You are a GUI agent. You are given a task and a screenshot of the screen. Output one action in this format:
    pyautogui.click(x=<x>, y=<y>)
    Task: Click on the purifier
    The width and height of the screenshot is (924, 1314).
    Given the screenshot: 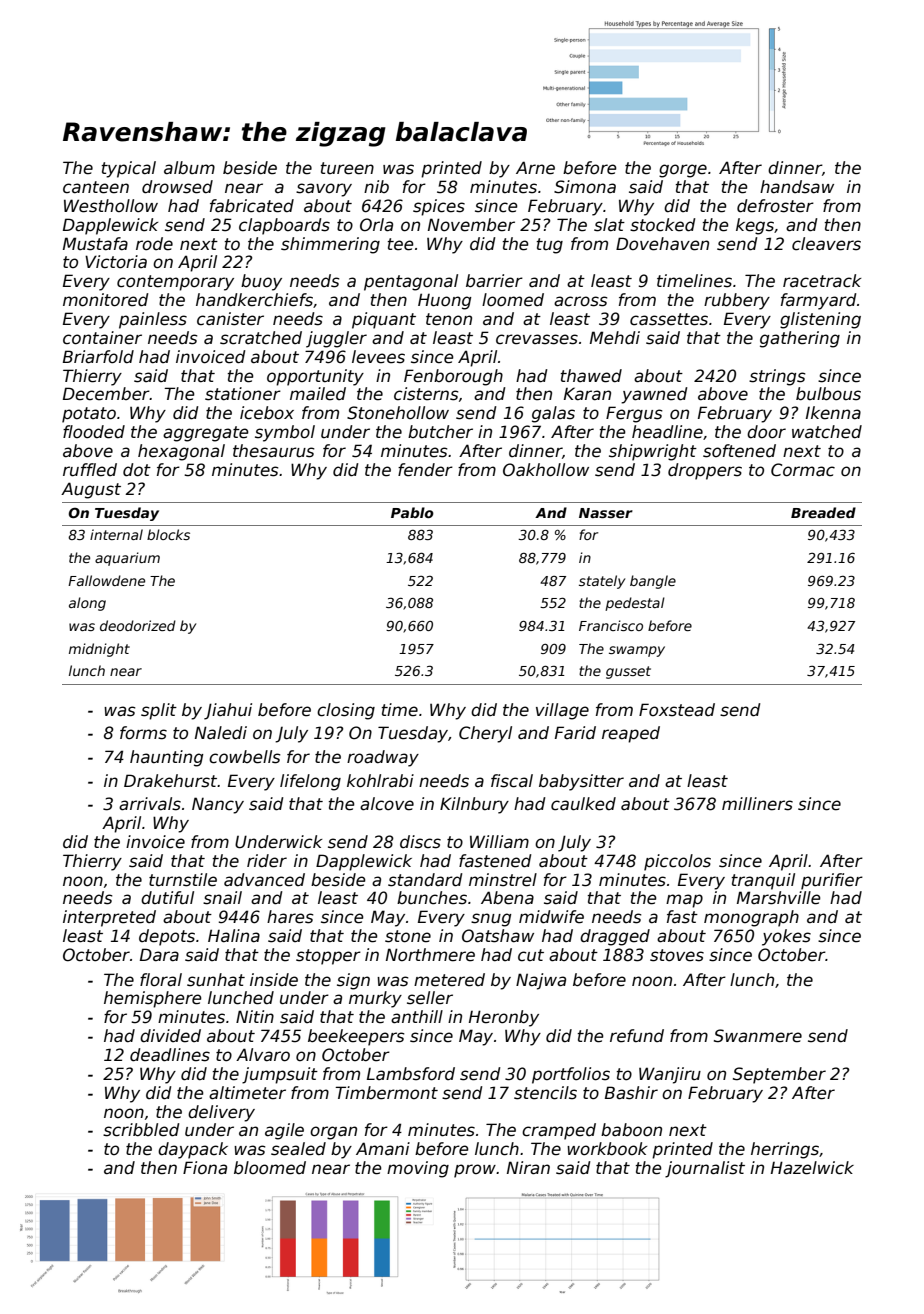 What is the action you would take?
    pyautogui.click(x=832, y=881)
